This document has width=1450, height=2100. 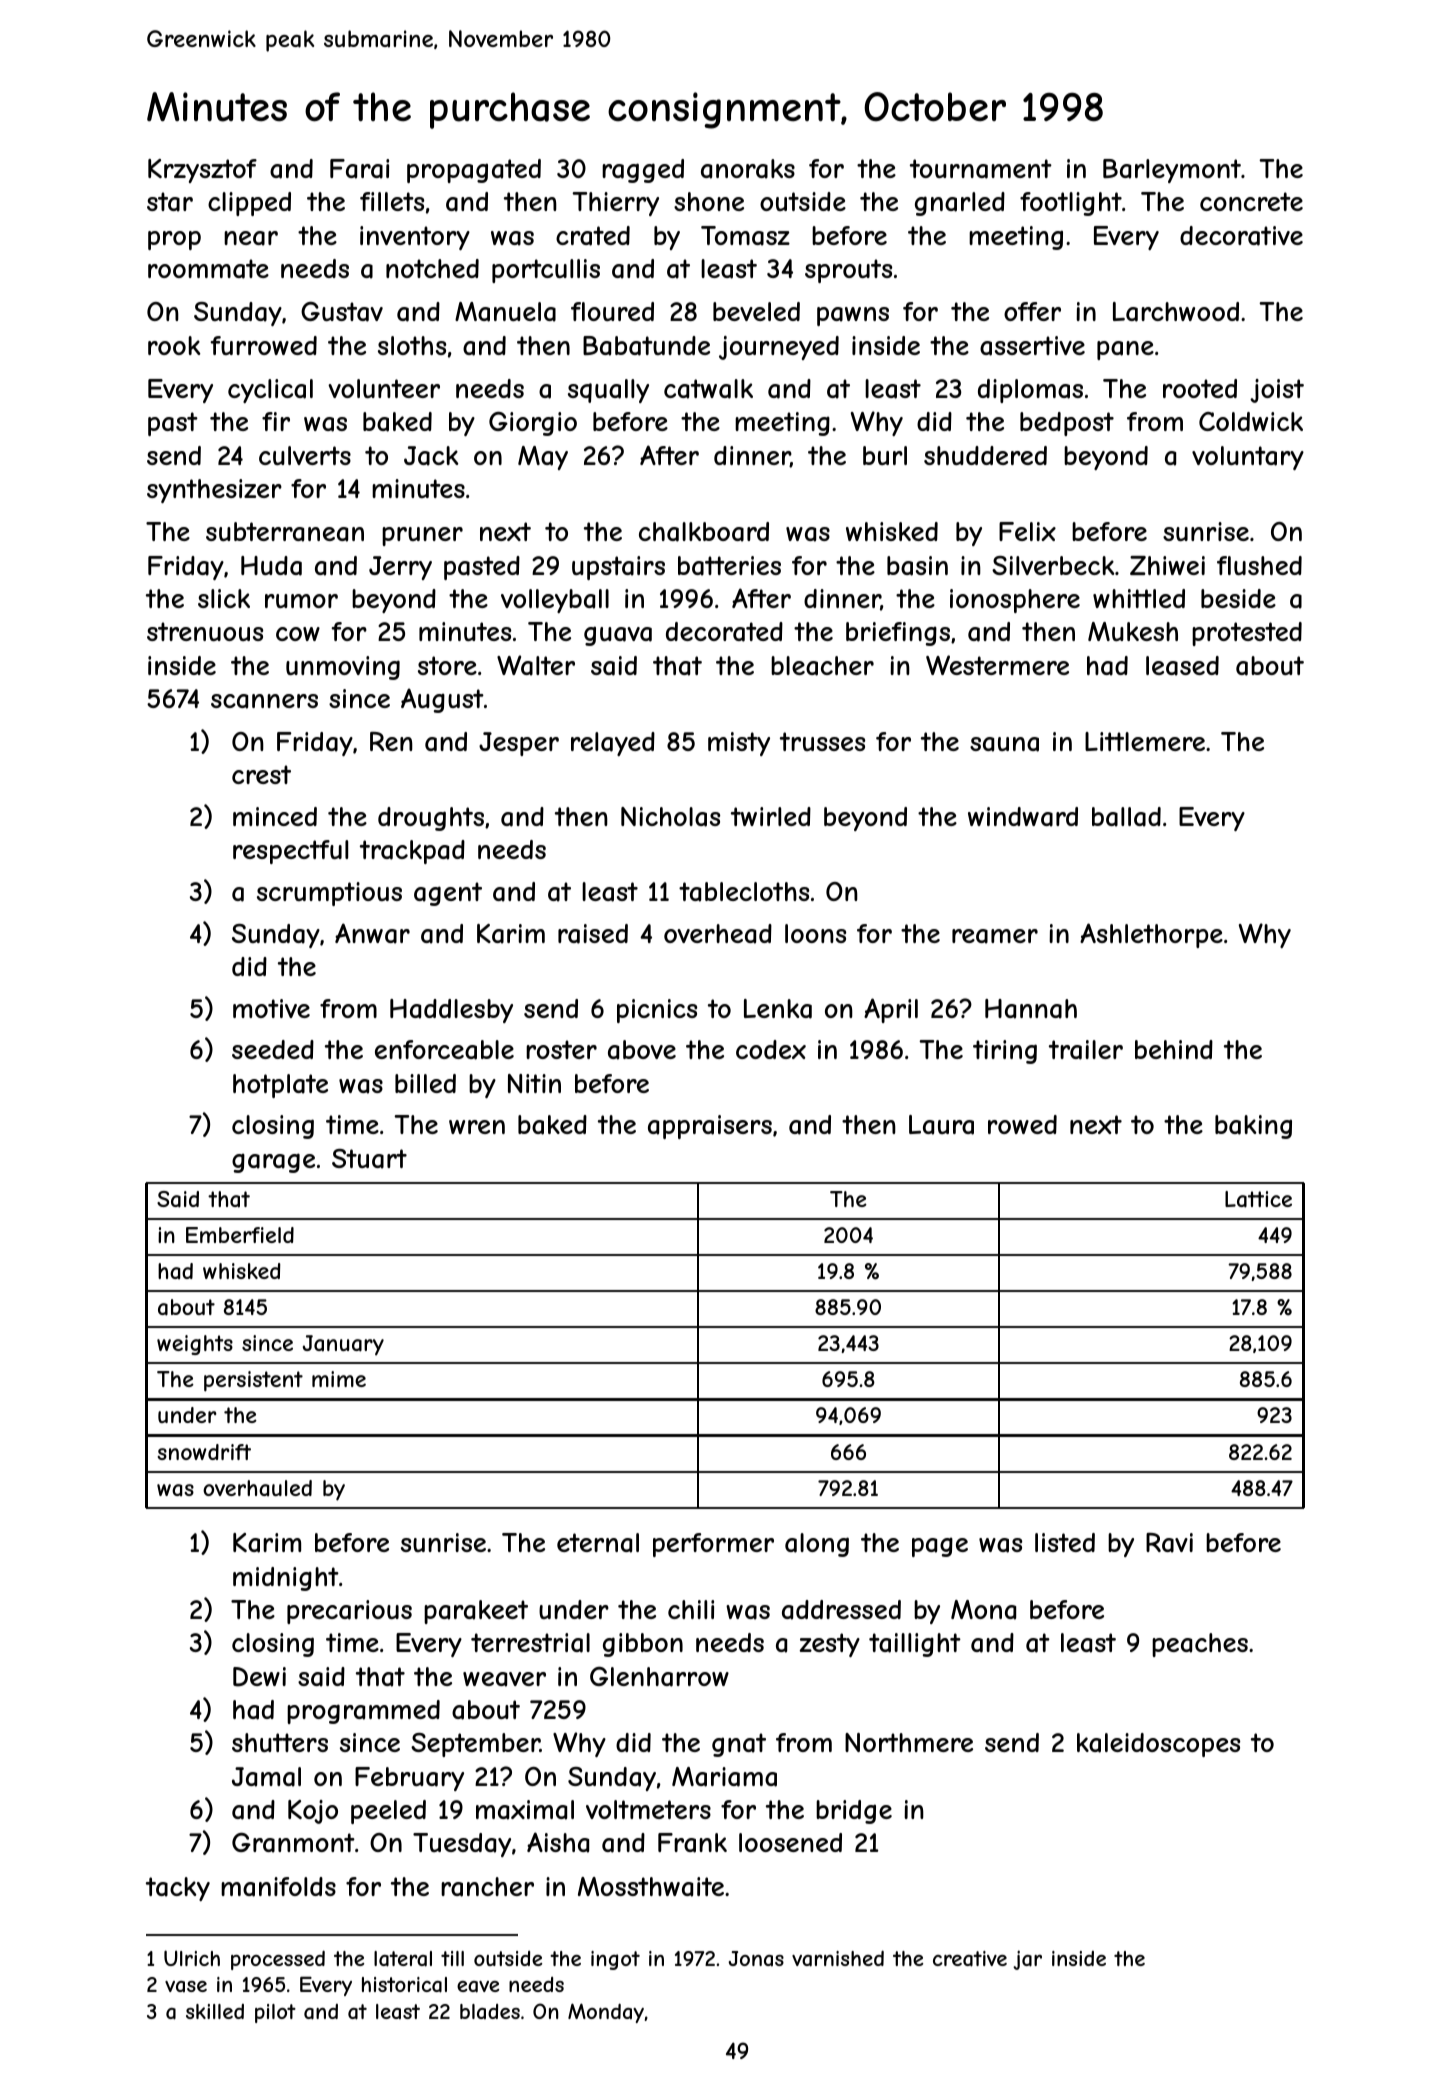 I want to click on synthesizer, so click(x=214, y=491).
